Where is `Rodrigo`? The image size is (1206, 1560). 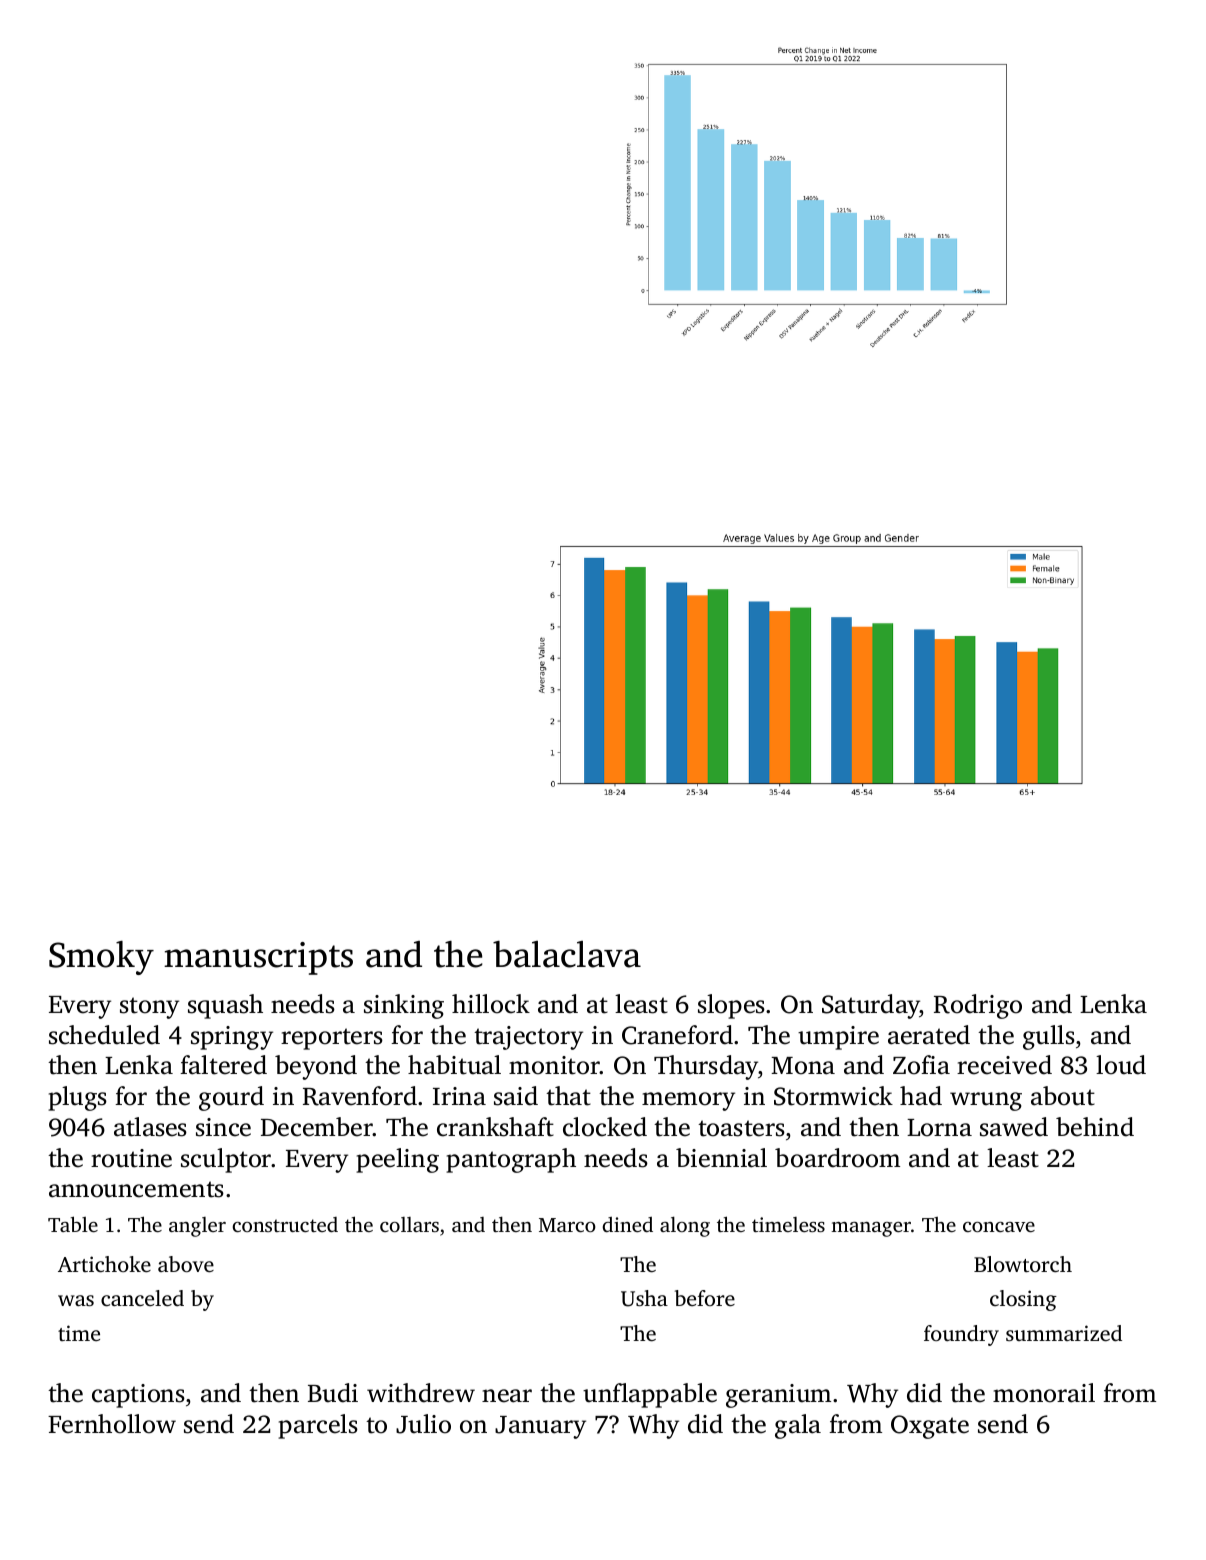
Rodrigo is located at coordinates (978, 1006).
